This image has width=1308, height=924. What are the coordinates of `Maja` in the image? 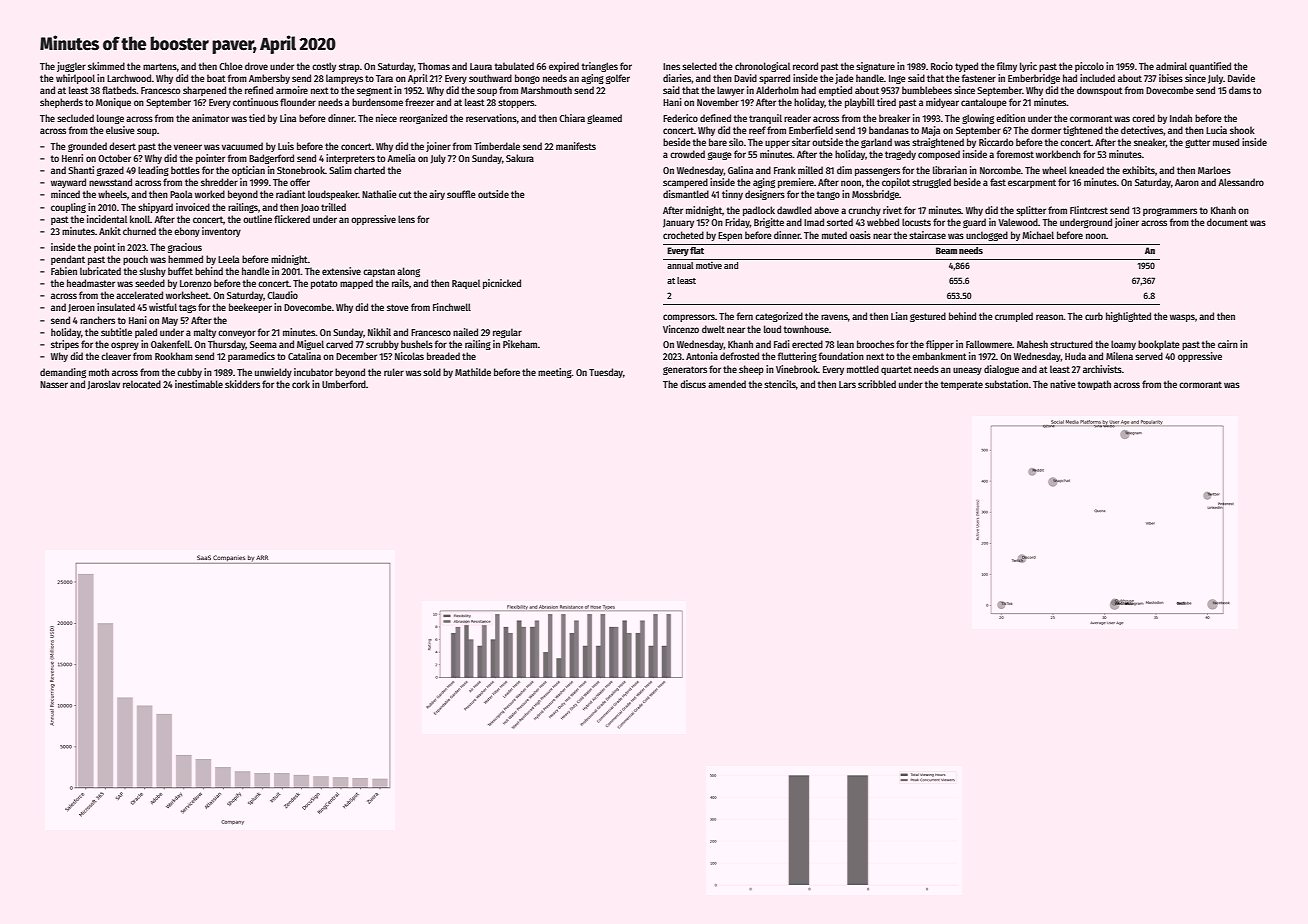 It's located at (930, 131).
